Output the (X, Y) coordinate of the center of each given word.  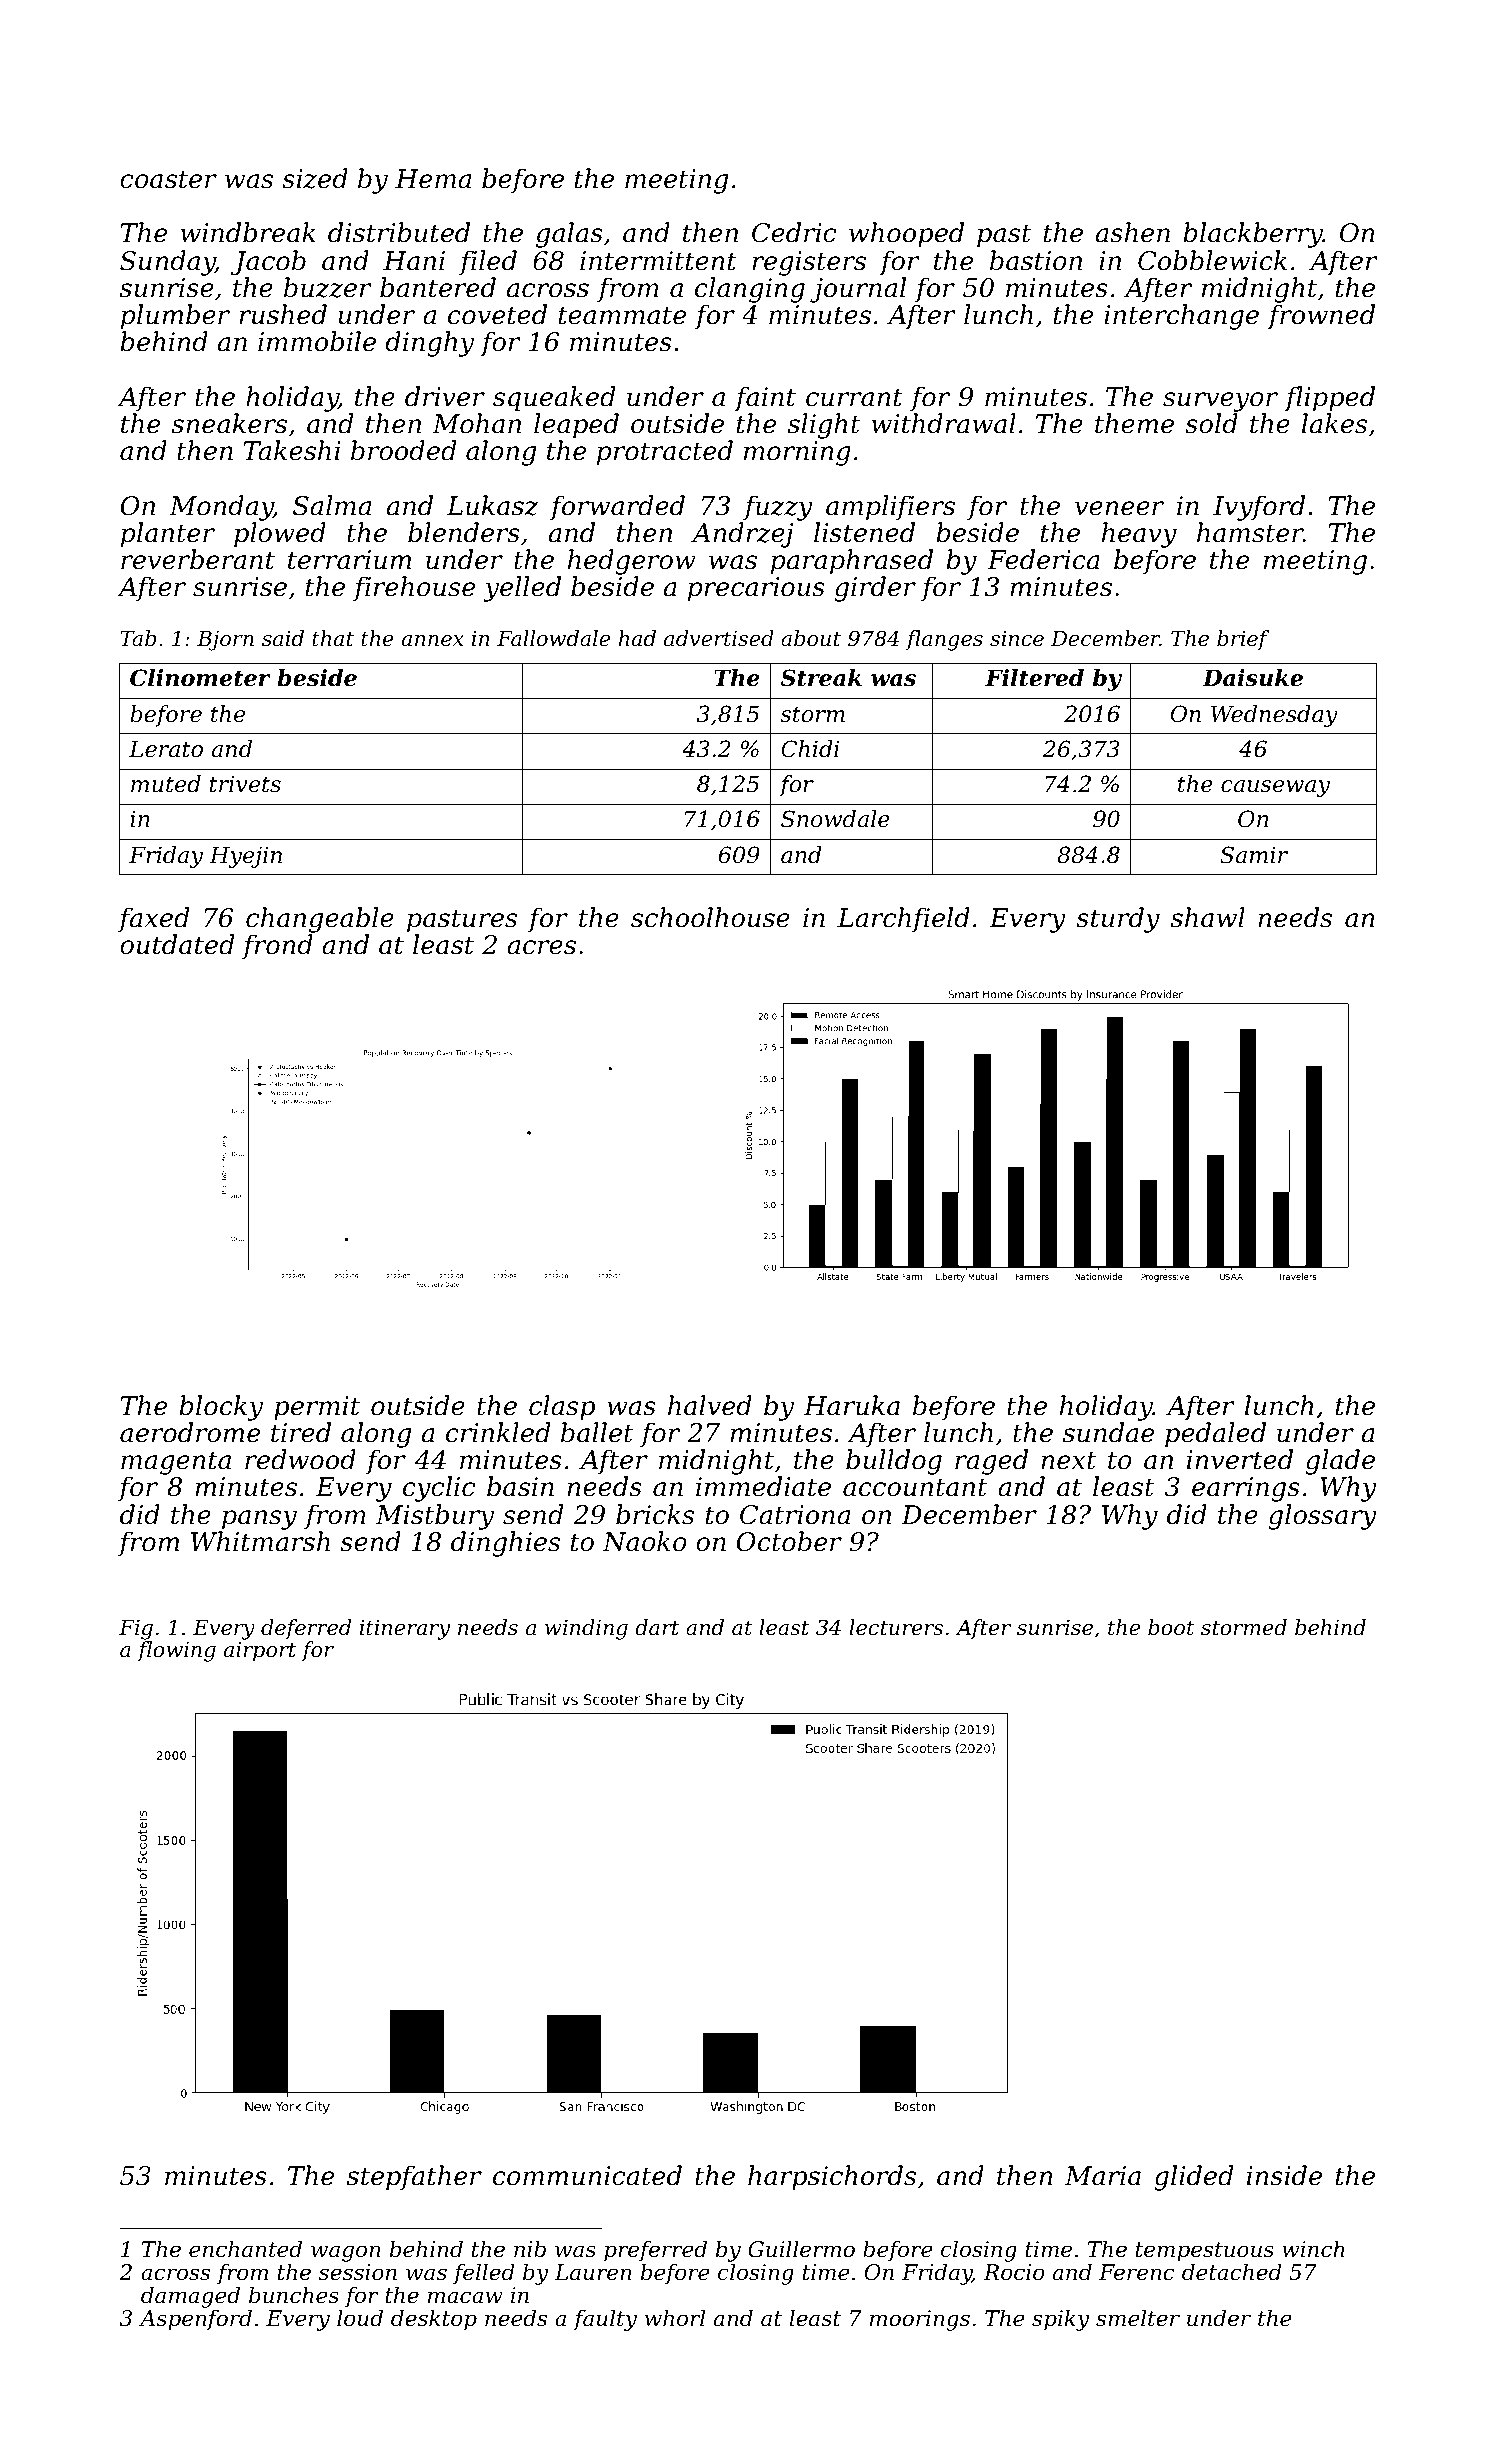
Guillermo (801, 2249)
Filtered (1034, 678)
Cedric (794, 232)
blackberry (1253, 235)
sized (315, 178)
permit (317, 1408)
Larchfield (903, 920)
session (358, 2272)
